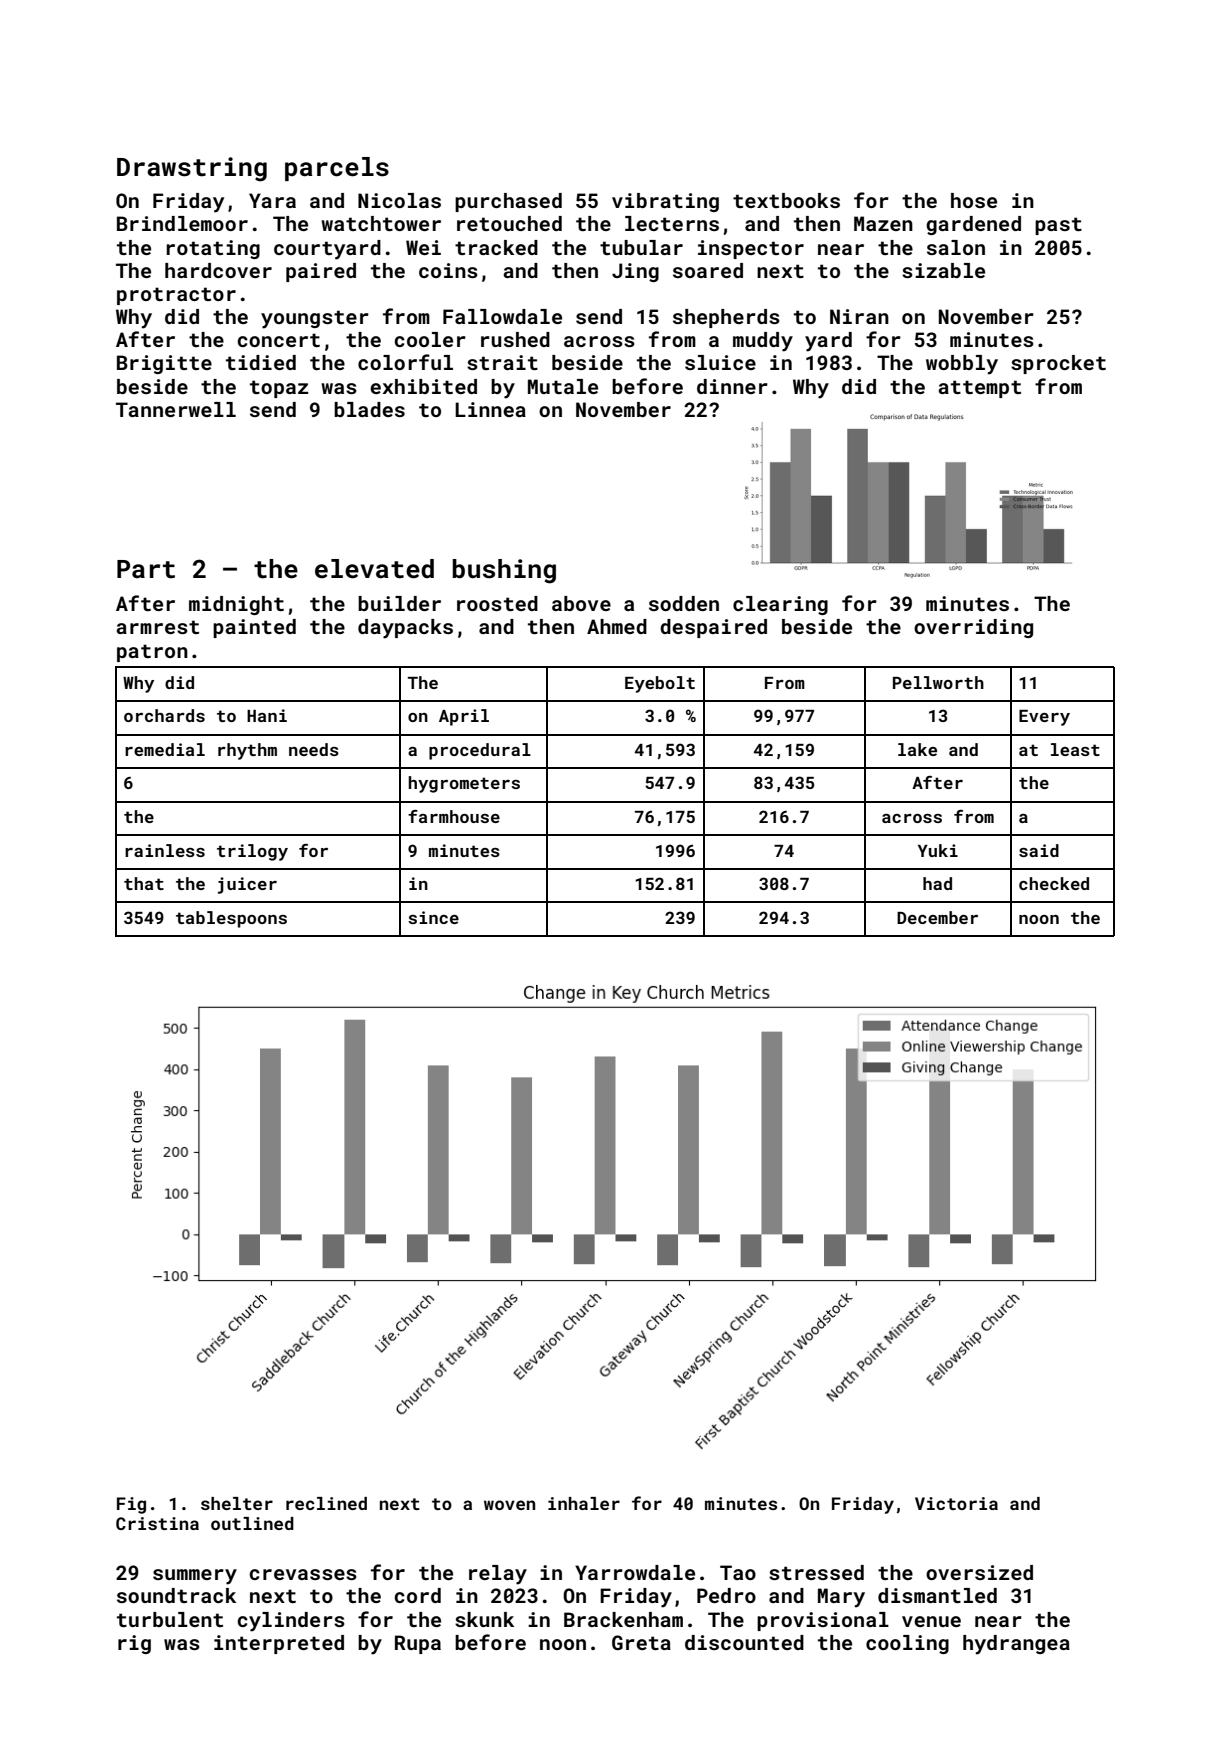 This screenshot has height=1740, width=1230. What do you see at coordinates (956, 1503) in the screenshot?
I see `Victoria` at bounding box center [956, 1503].
